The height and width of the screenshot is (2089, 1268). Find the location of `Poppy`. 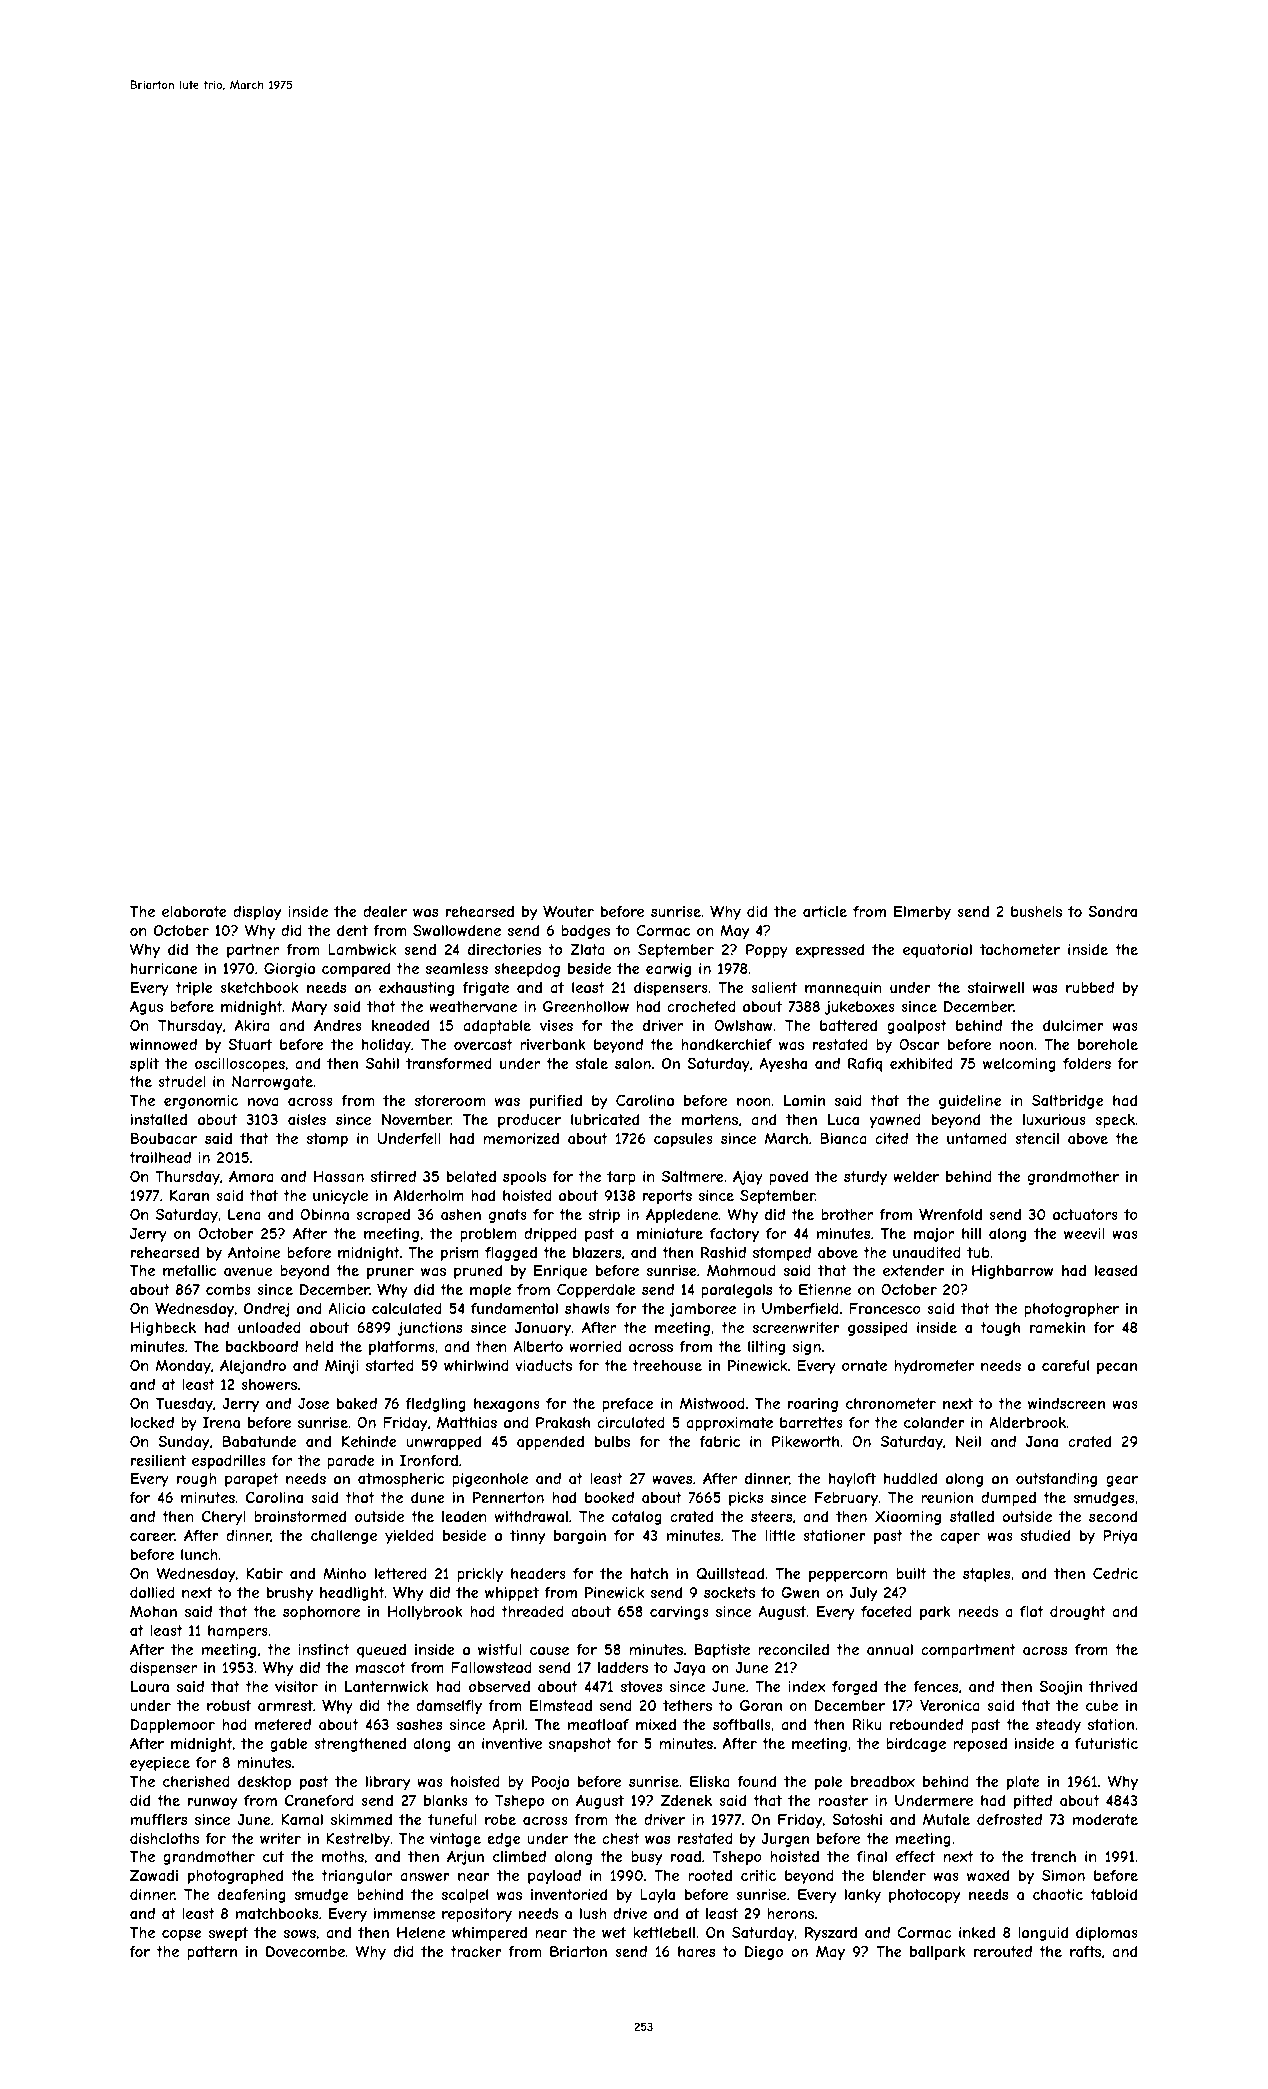

Poppy is located at coordinates (767, 951).
